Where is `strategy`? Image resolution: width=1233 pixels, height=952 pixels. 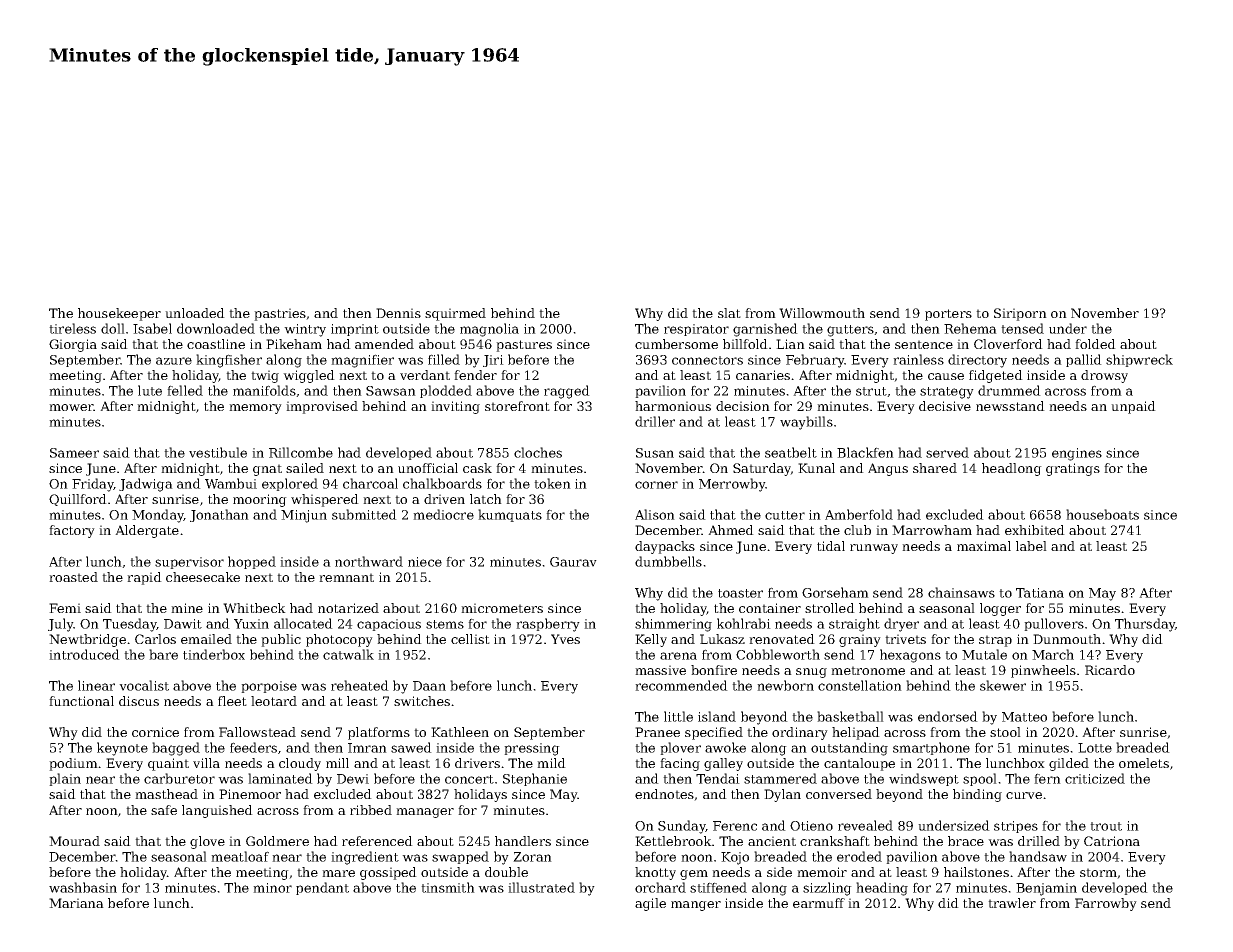 strategy is located at coordinates (947, 393).
